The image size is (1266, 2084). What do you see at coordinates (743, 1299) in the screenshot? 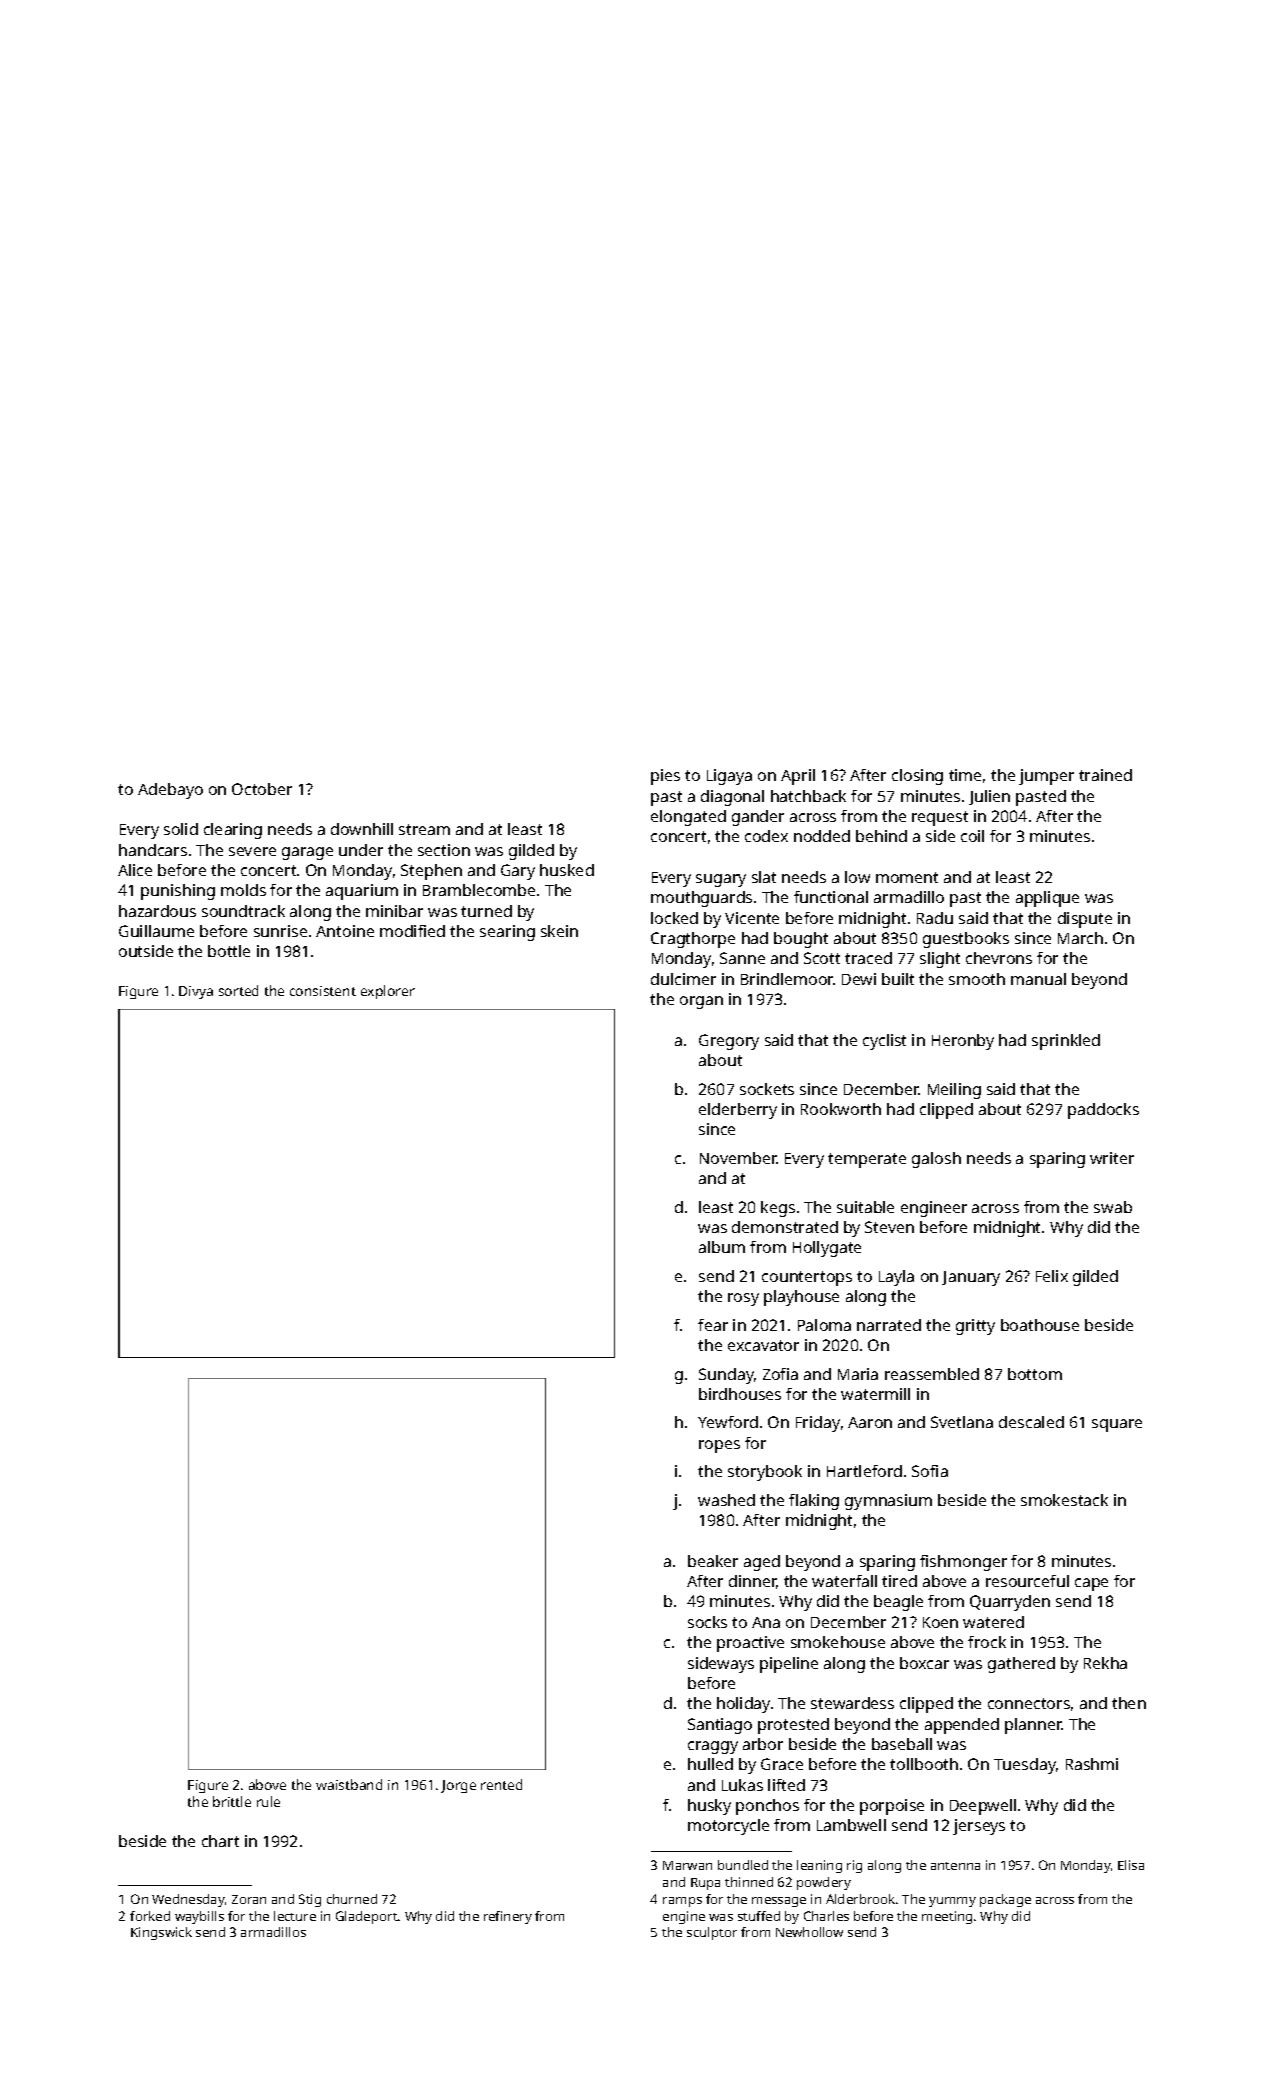
I see `rosy` at bounding box center [743, 1299].
